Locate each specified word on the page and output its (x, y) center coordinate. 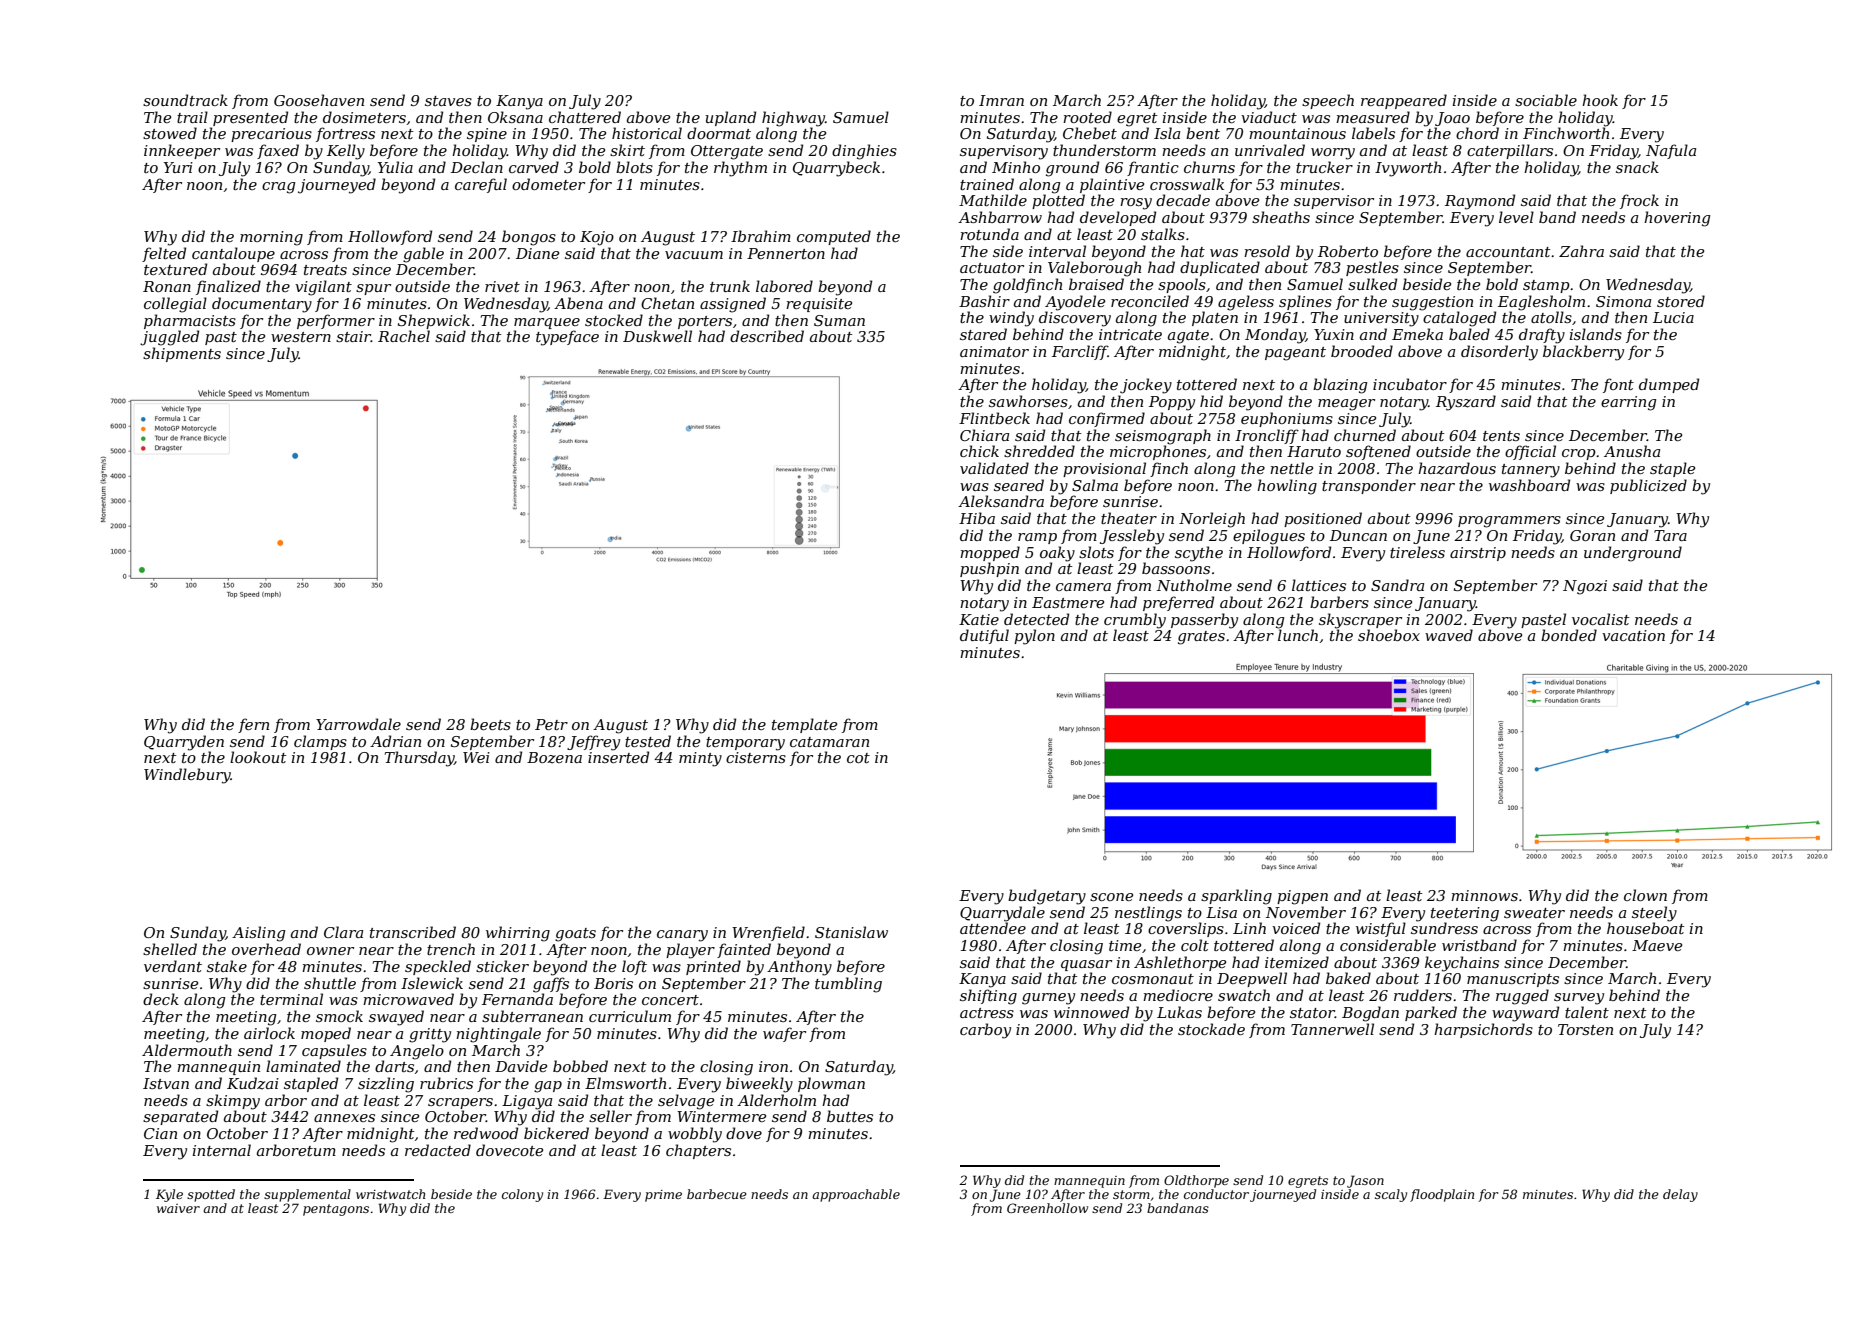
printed (713, 967)
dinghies (864, 152)
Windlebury (187, 776)
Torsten (1585, 1029)
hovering (1677, 219)
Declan (477, 167)
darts (394, 1066)
